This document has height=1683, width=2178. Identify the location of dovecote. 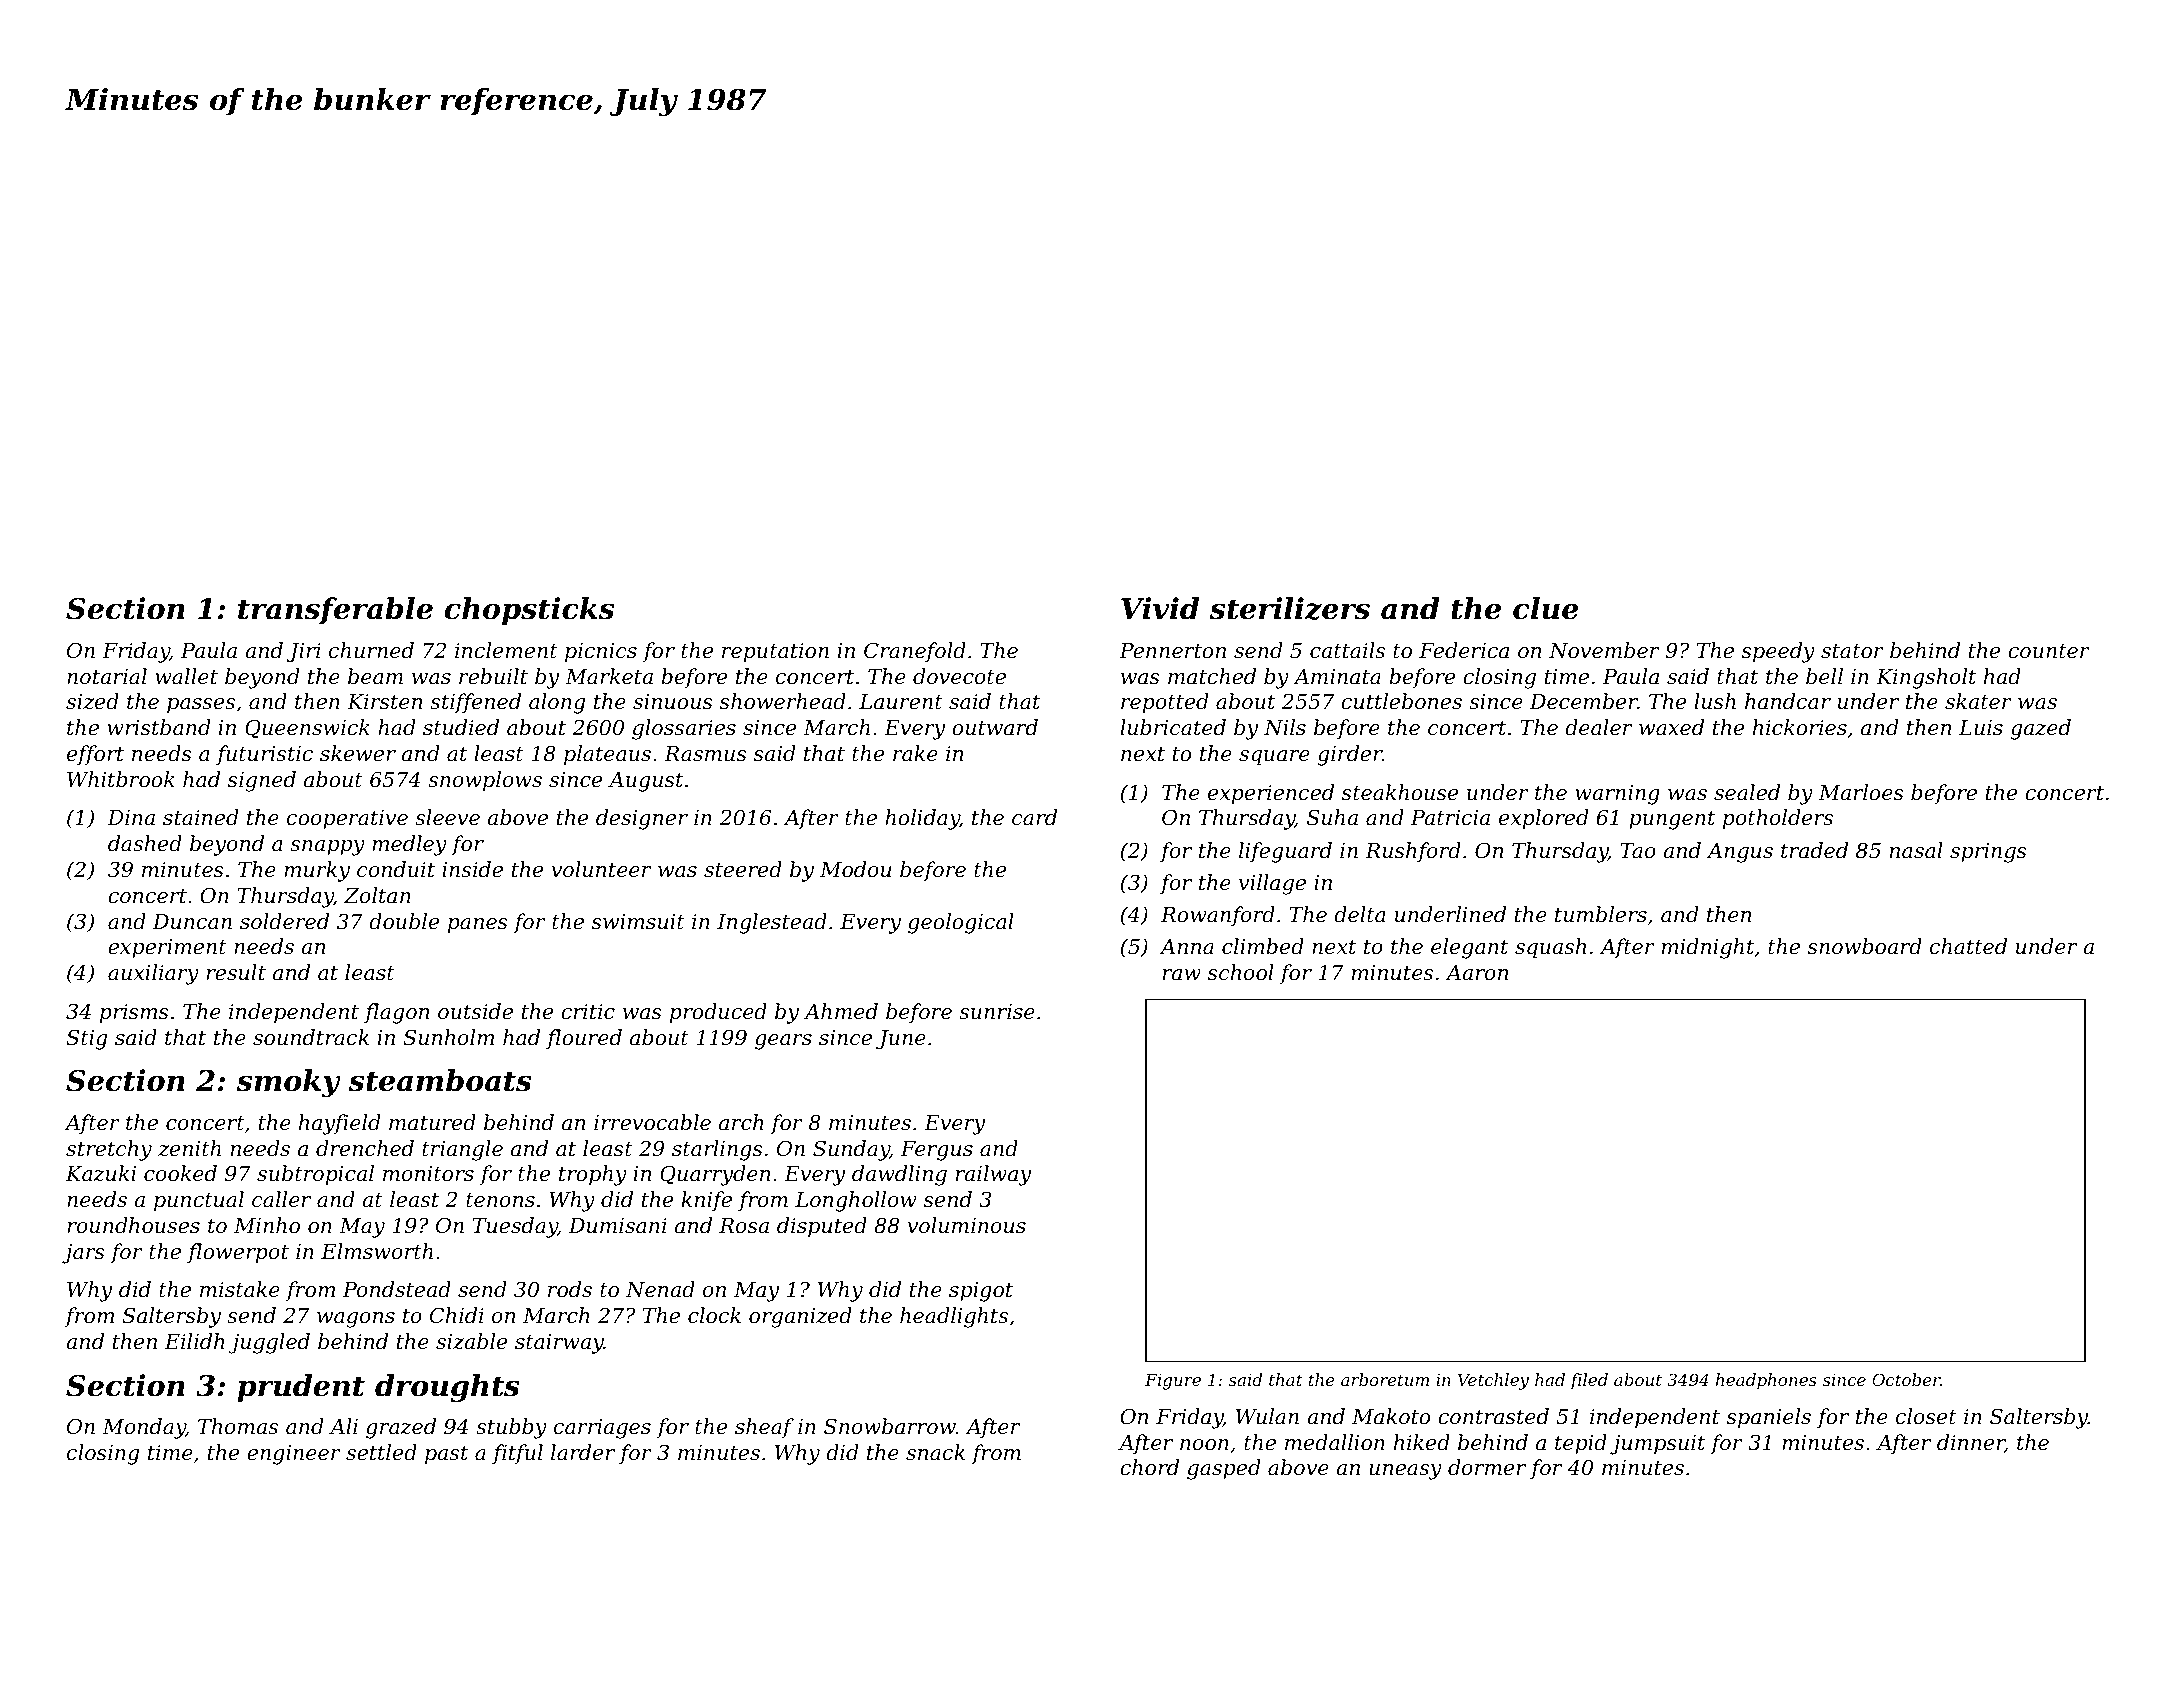
(959, 676).
